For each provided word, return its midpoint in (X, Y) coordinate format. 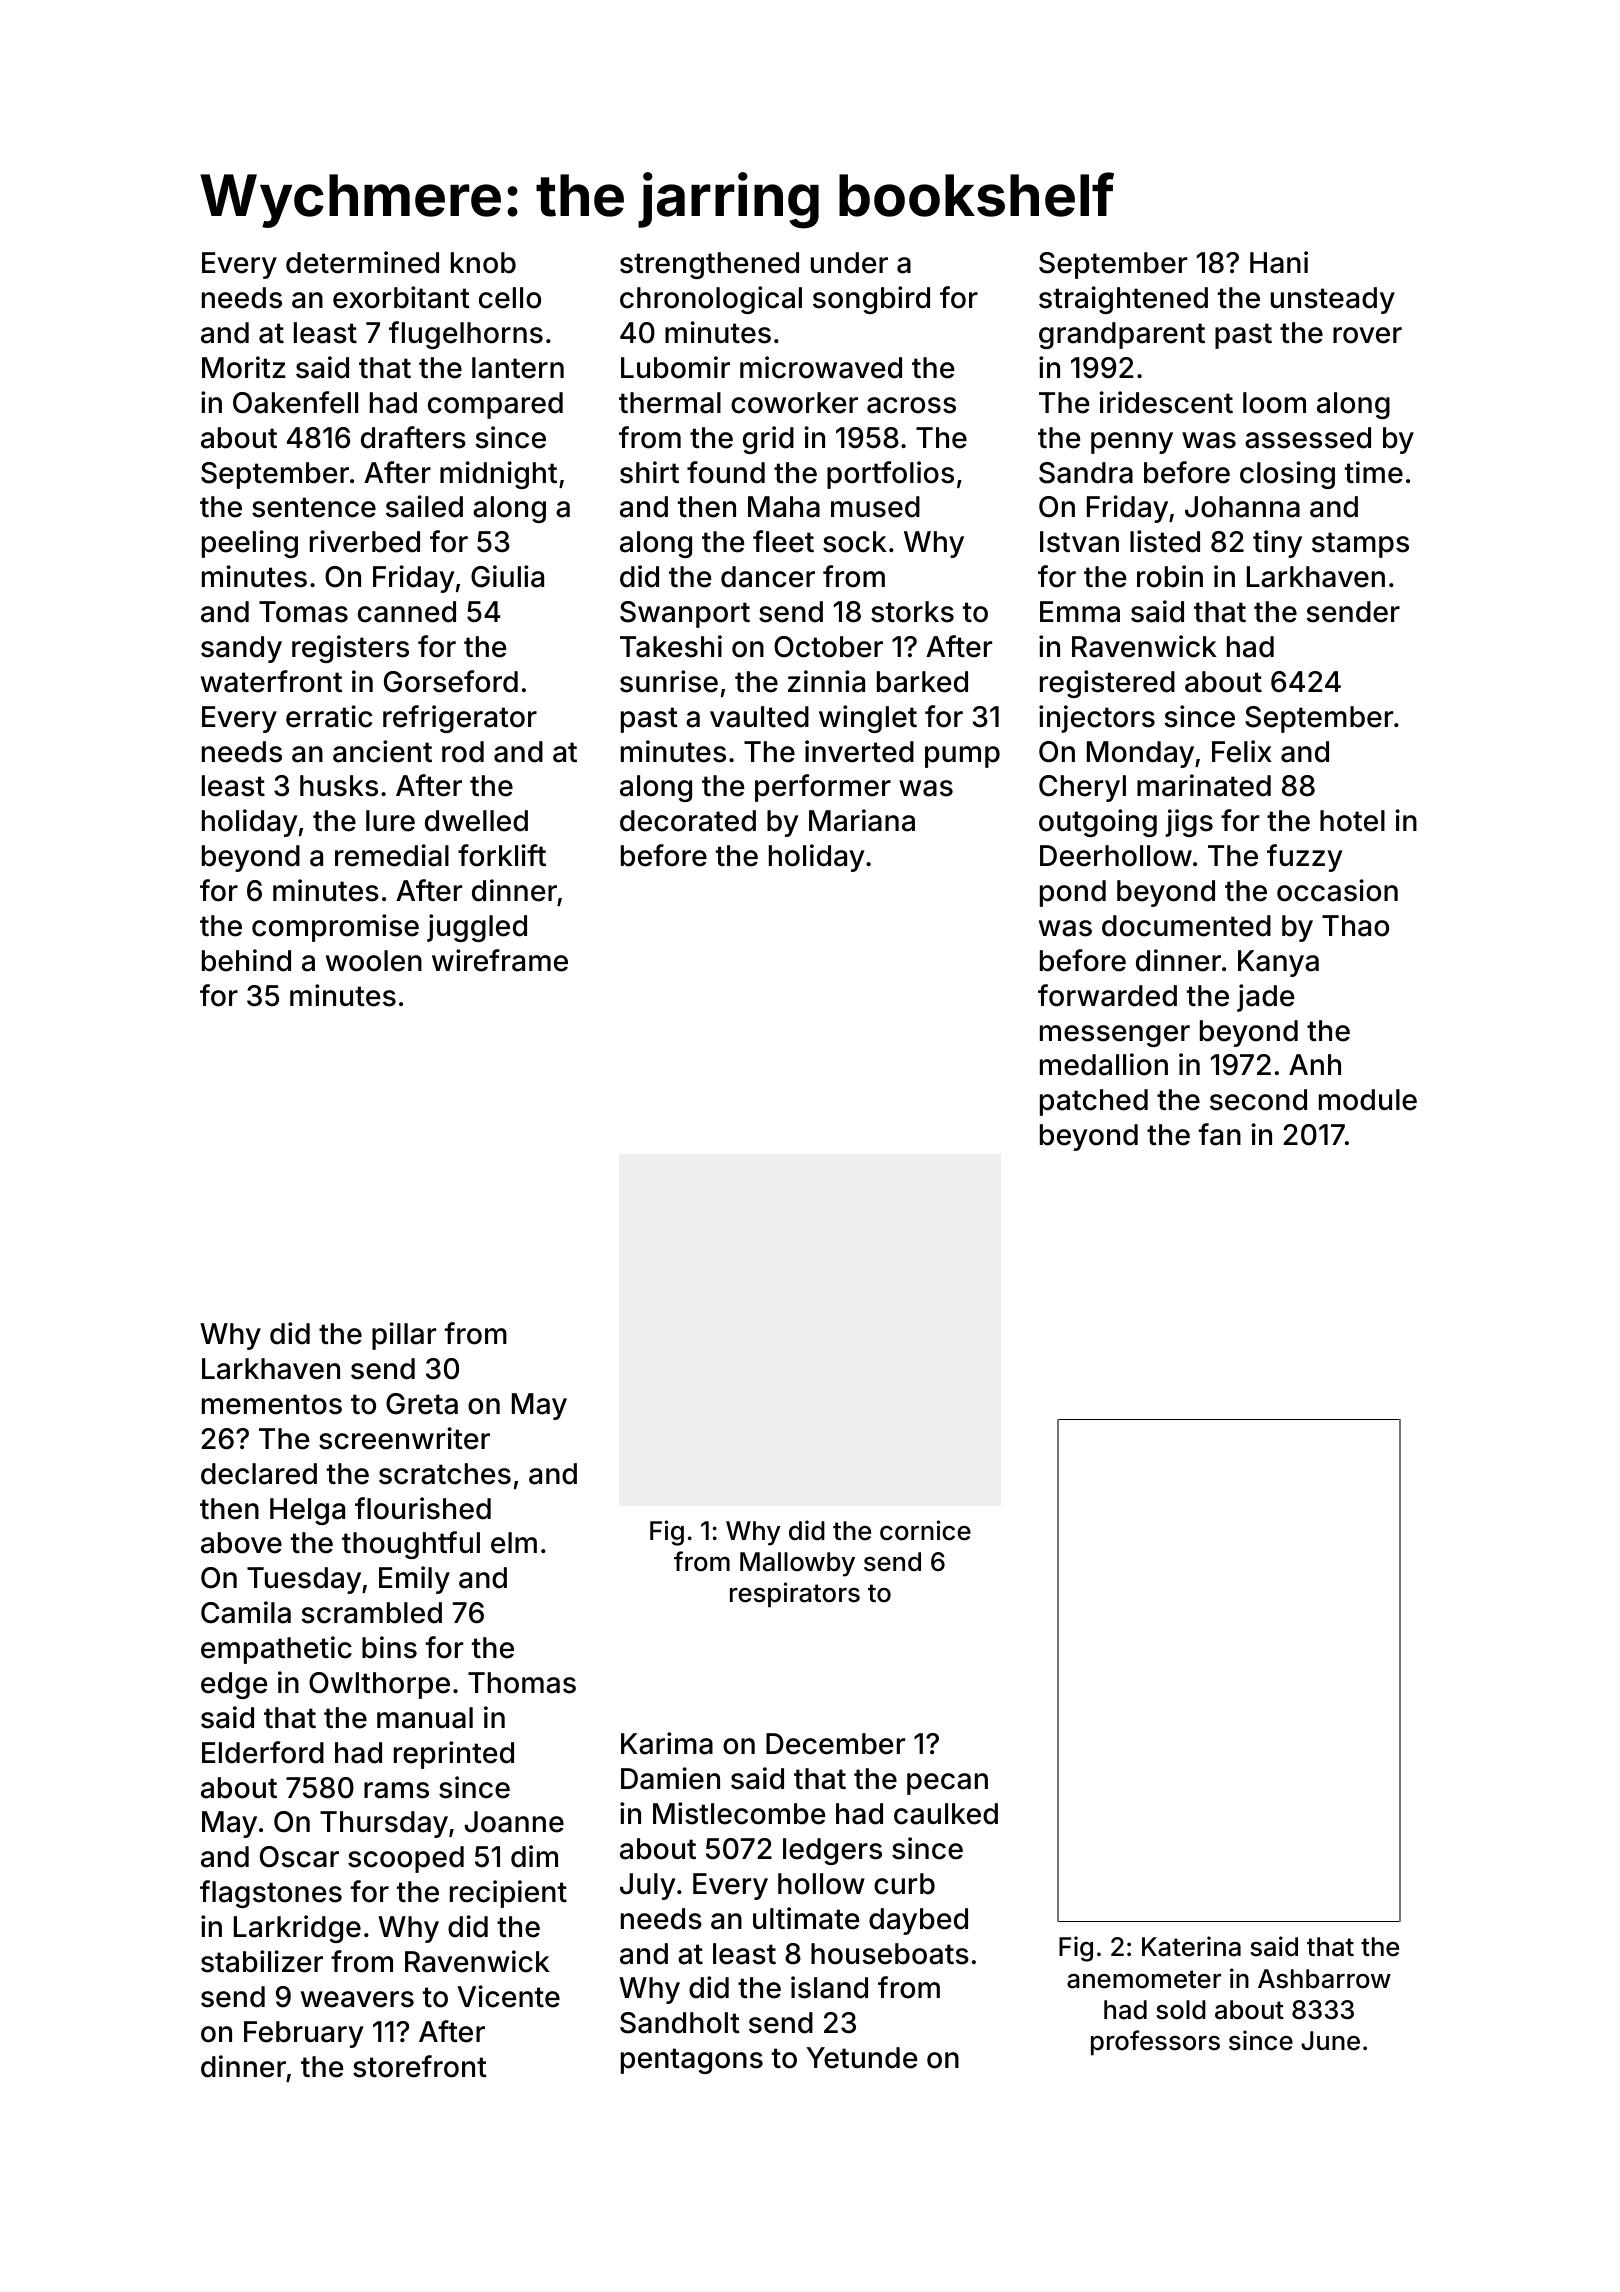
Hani (1279, 262)
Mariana (862, 820)
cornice (925, 1530)
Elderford (263, 1752)
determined (362, 262)
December (835, 1744)
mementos (272, 1404)
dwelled (476, 821)
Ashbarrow (1324, 1979)
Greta (422, 1404)
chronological (711, 300)
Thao (1355, 926)
